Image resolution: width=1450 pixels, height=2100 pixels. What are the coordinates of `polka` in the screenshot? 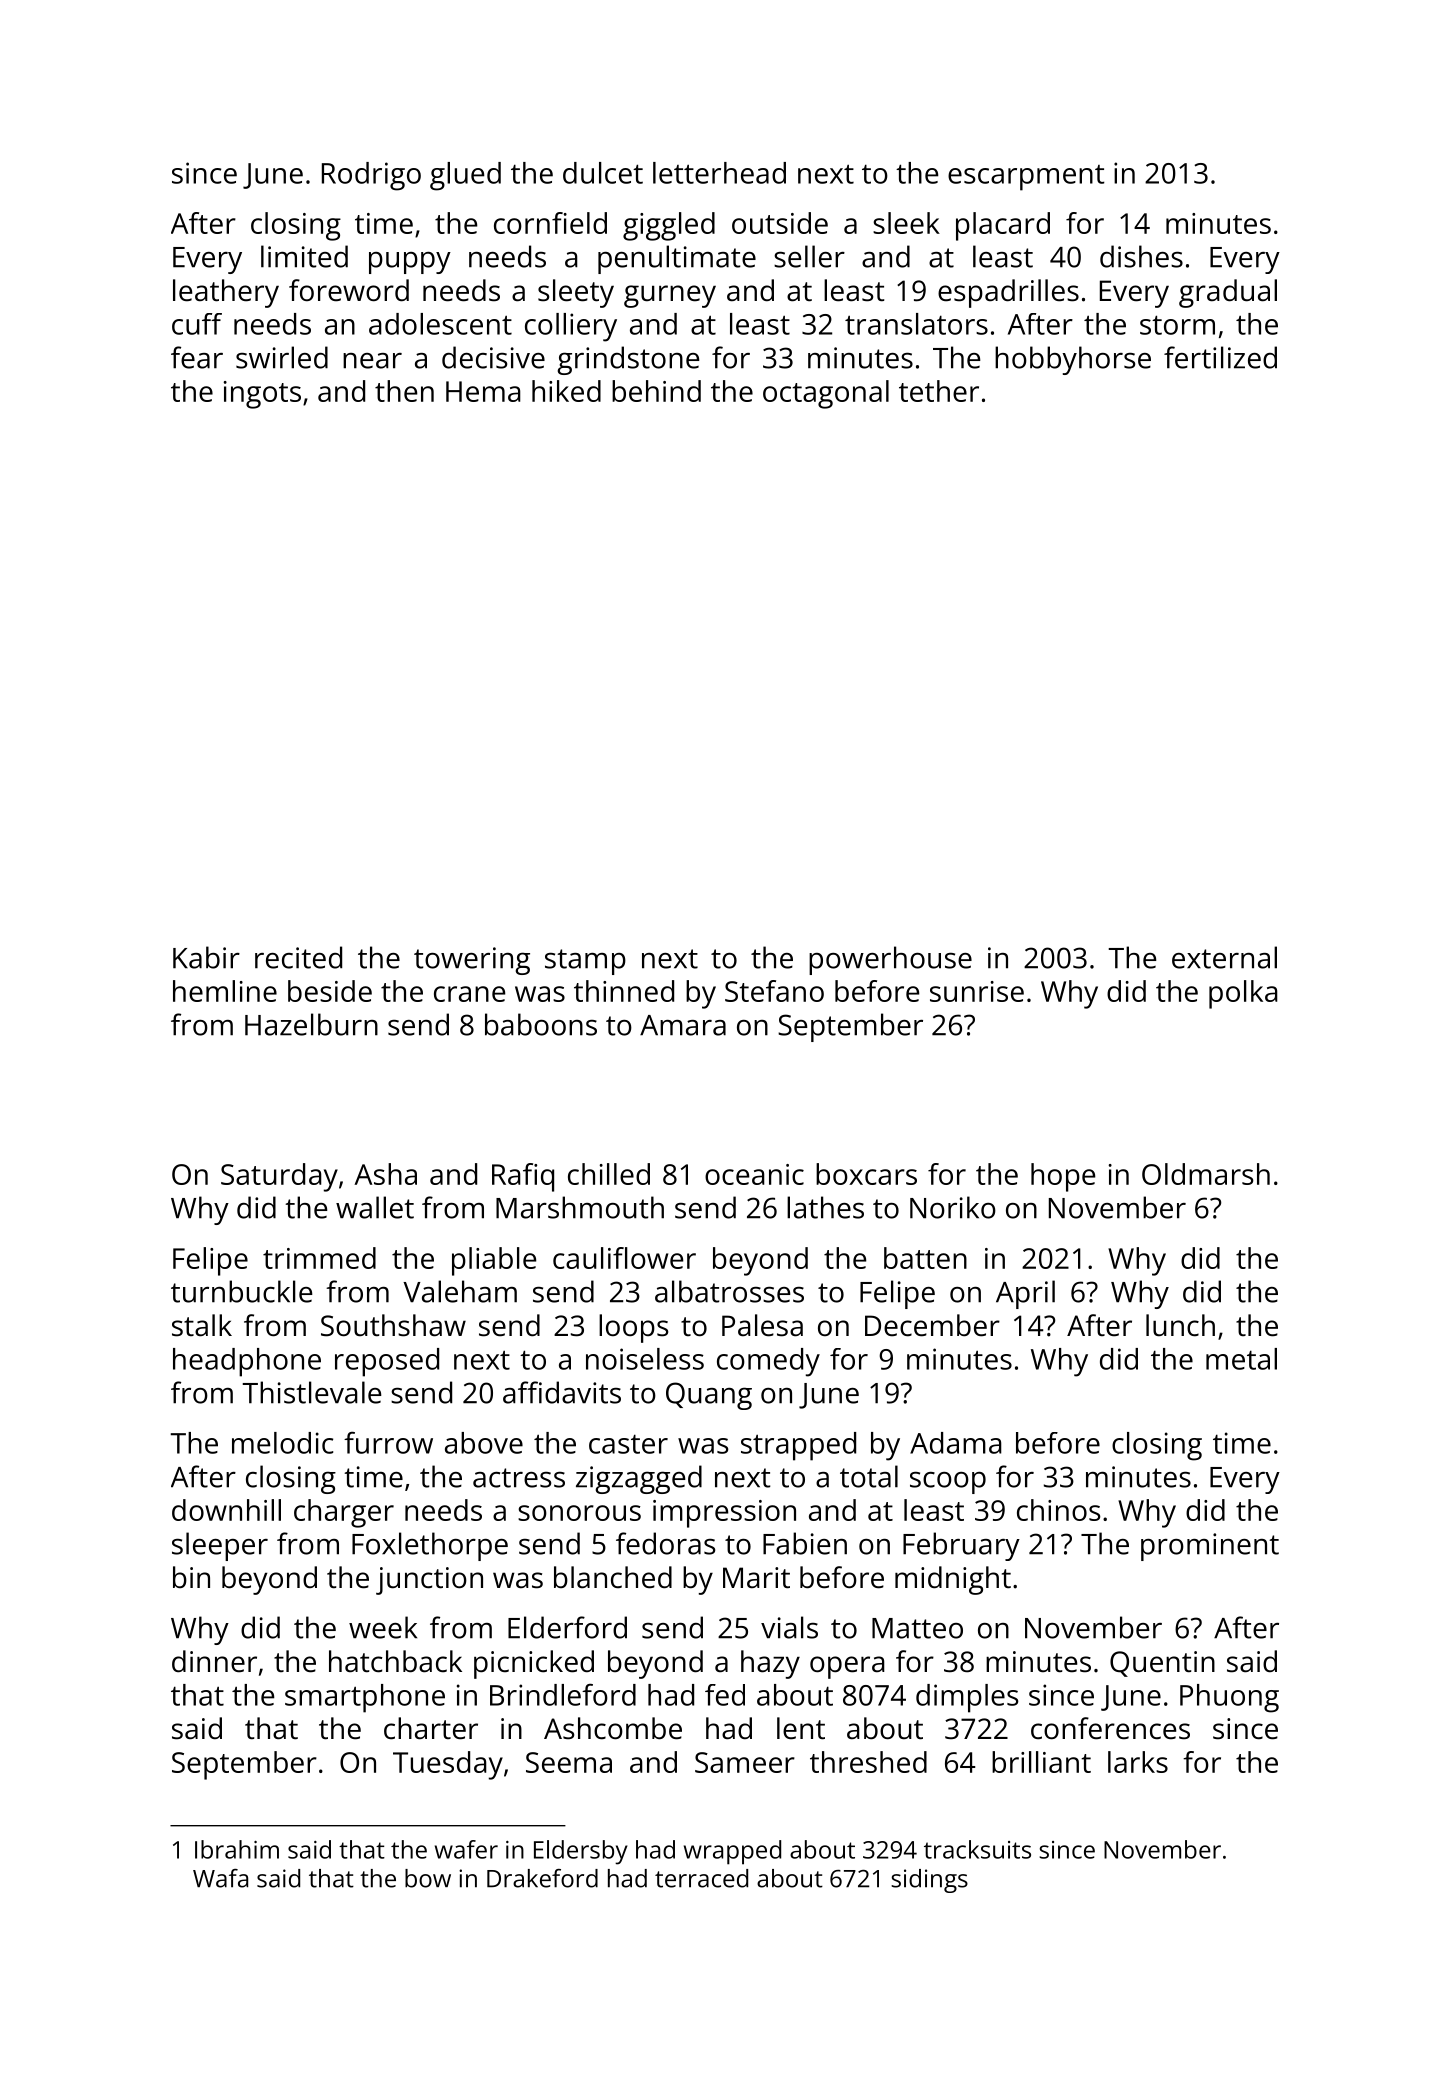 It's located at (1243, 994).
